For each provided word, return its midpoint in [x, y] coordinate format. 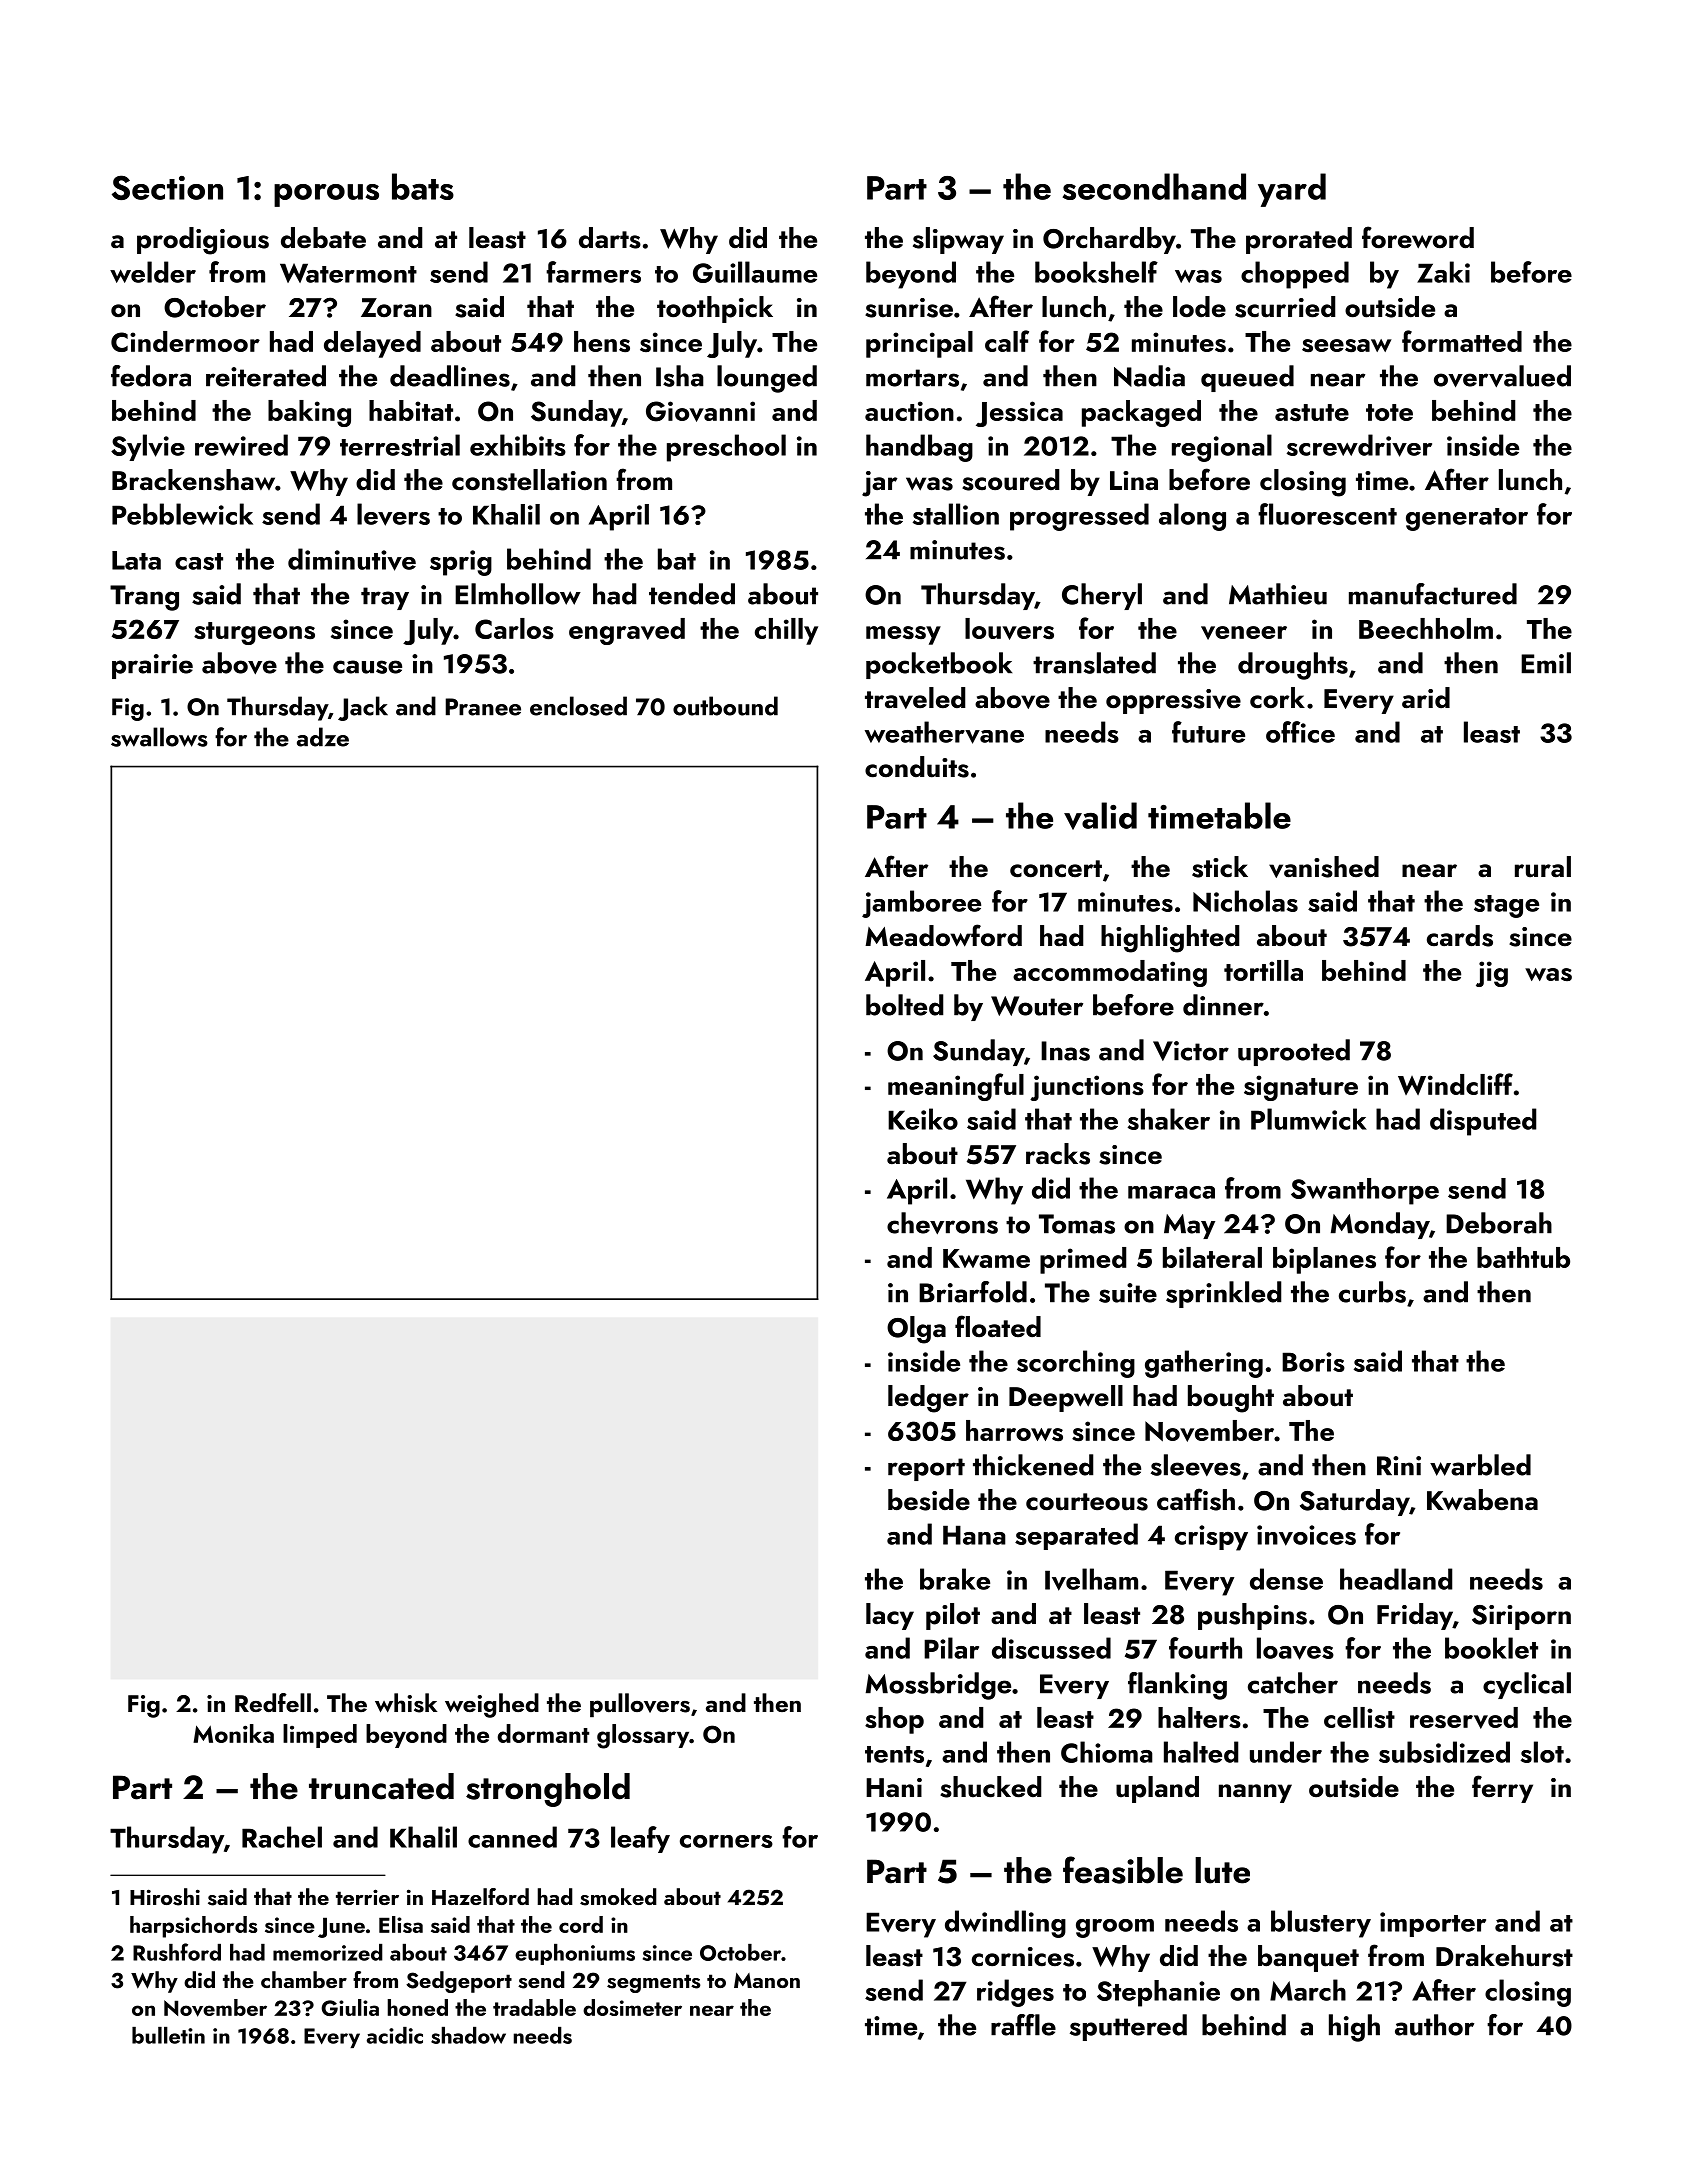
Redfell [273, 1702]
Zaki [1443, 272]
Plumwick [1309, 1119]
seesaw [1347, 346]
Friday [1415, 1616]
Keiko [923, 1119]
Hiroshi [165, 1897]
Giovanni [700, 411]
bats [423, 186]
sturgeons [254, 633]
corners [726, 1841]
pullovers [640, 1705]
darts [610, 238]
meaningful [956, 1087]
